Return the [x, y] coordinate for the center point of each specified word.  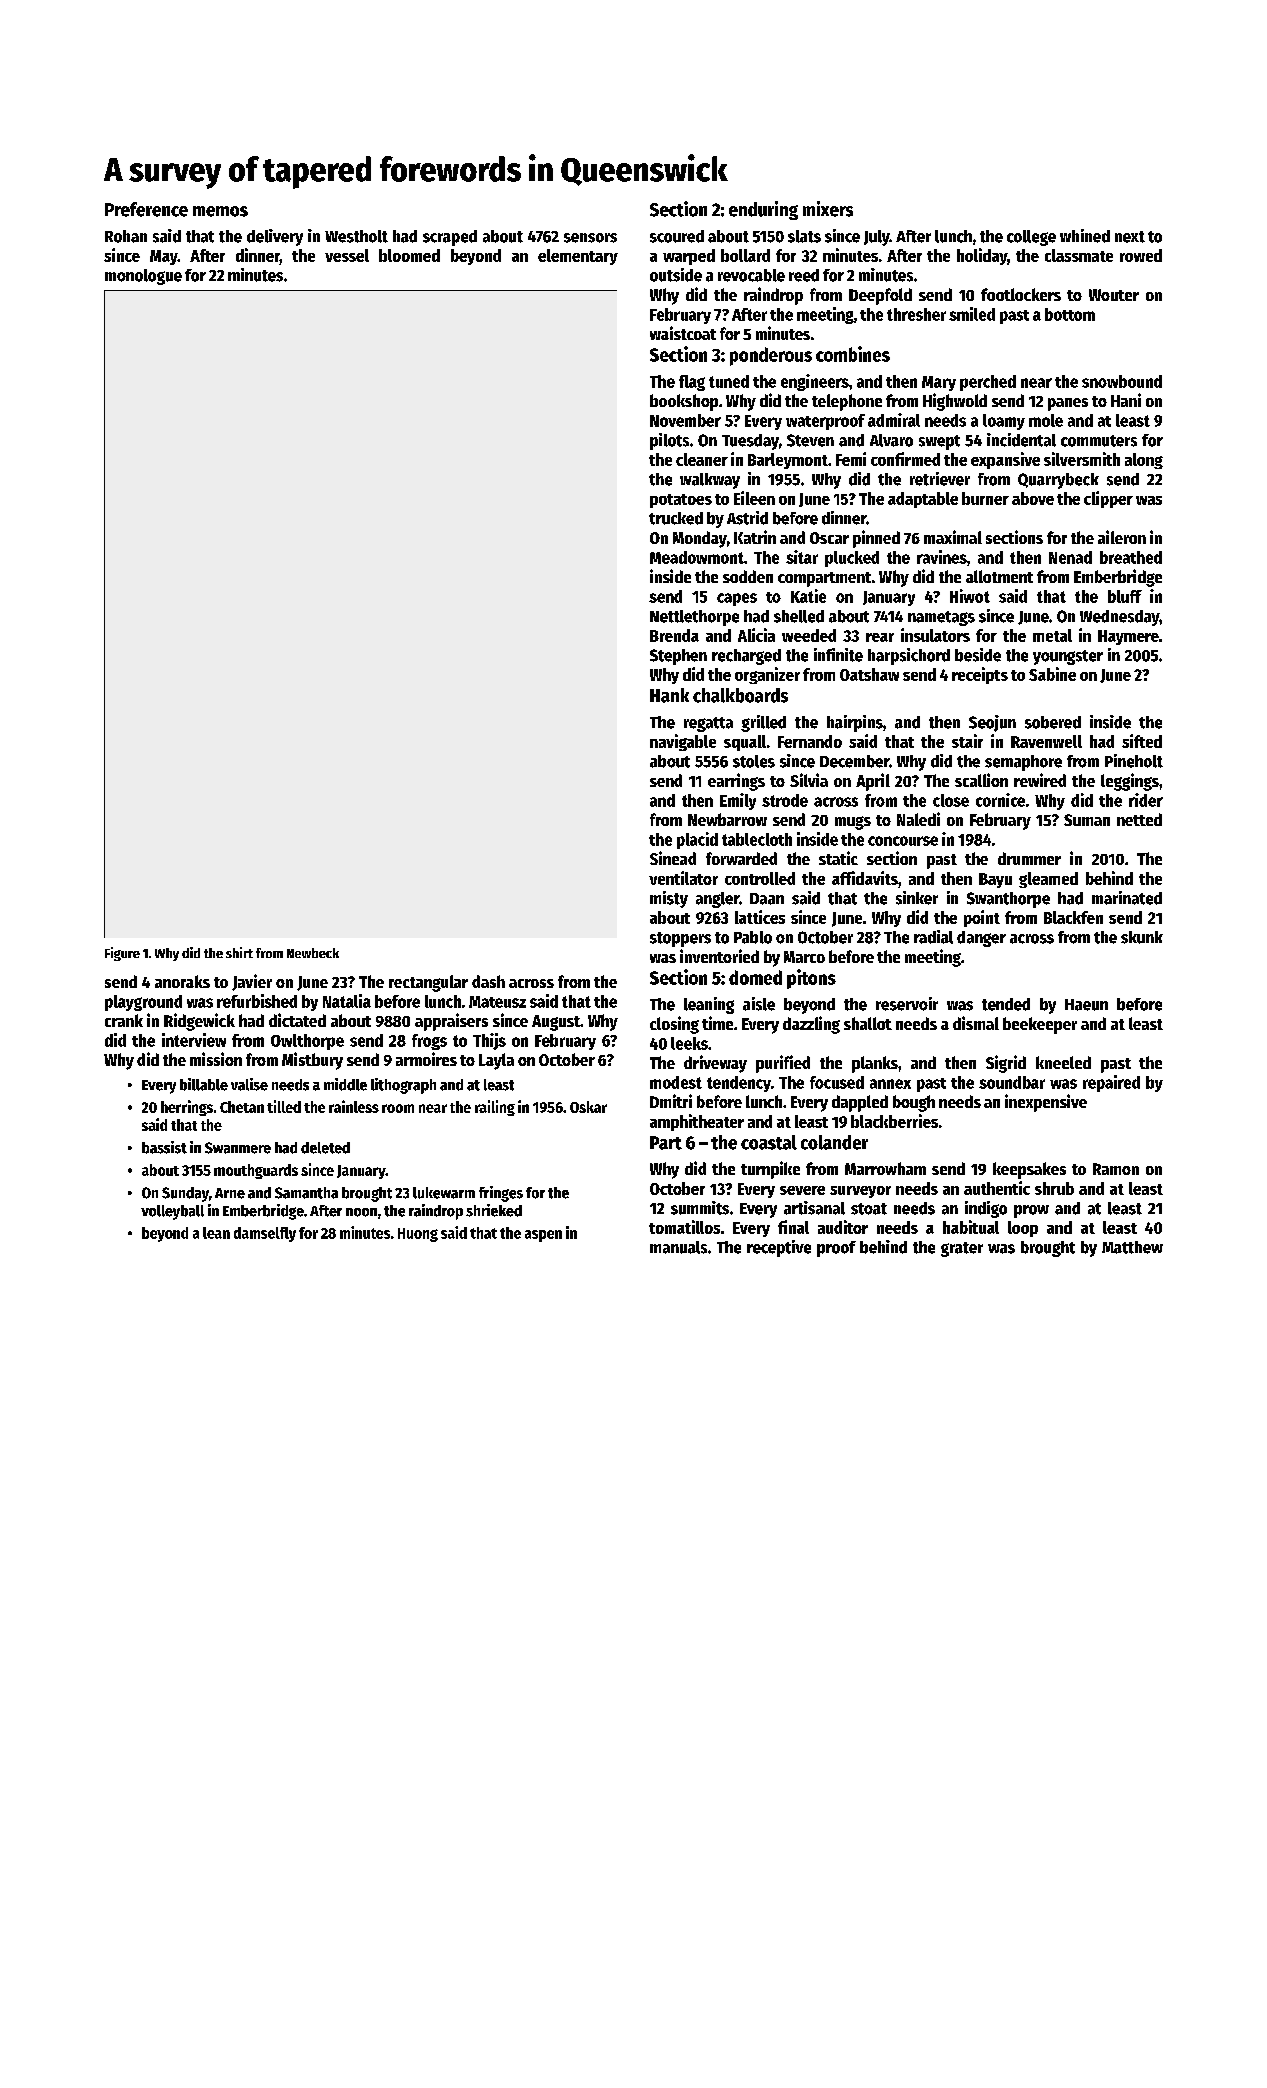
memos [220, 211]
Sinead [673, 858]
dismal [976, 1023]
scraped [450, 238]
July [877, 238]
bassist [164, 1147]
